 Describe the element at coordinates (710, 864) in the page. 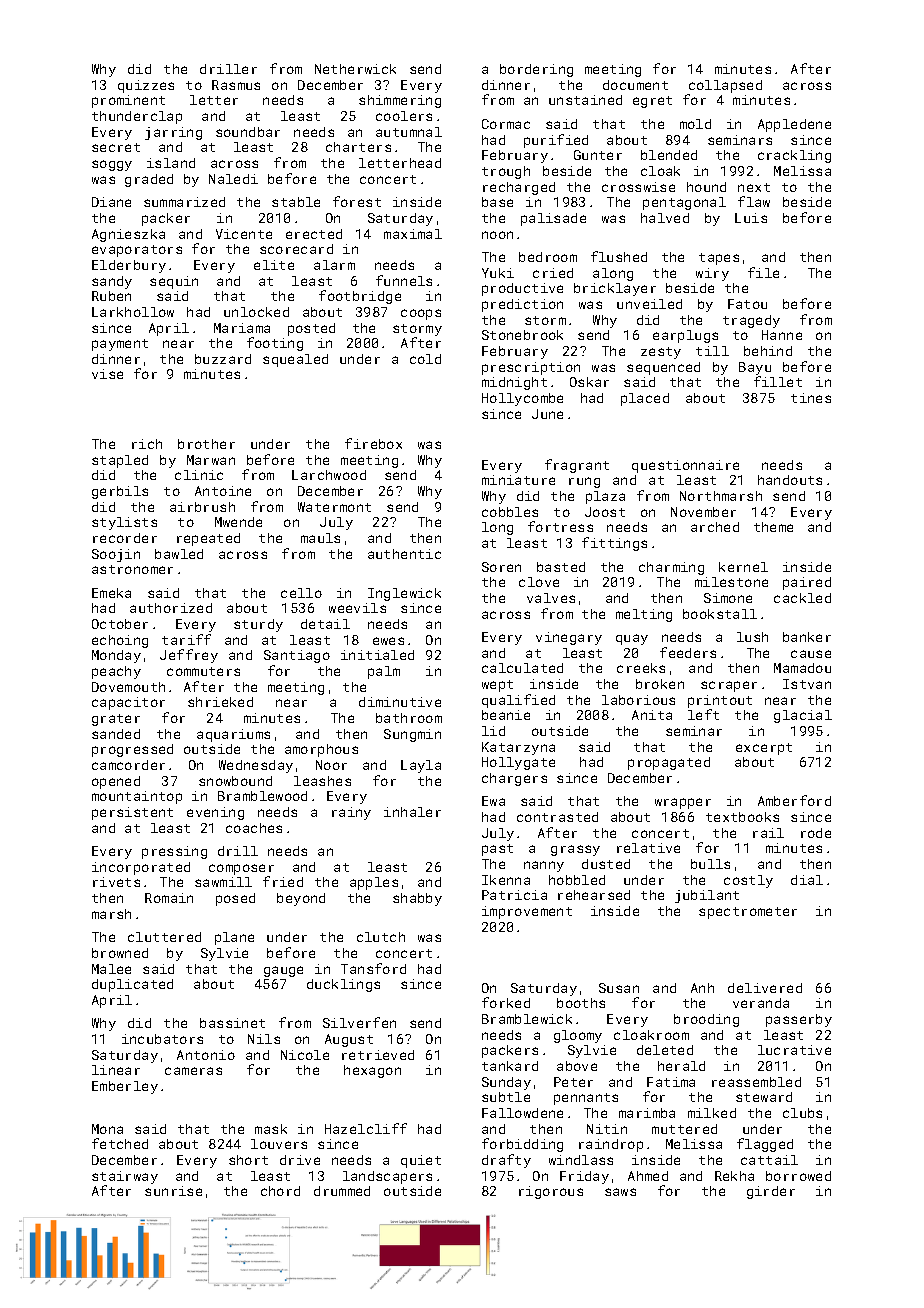

I see `bulls` at that location.
